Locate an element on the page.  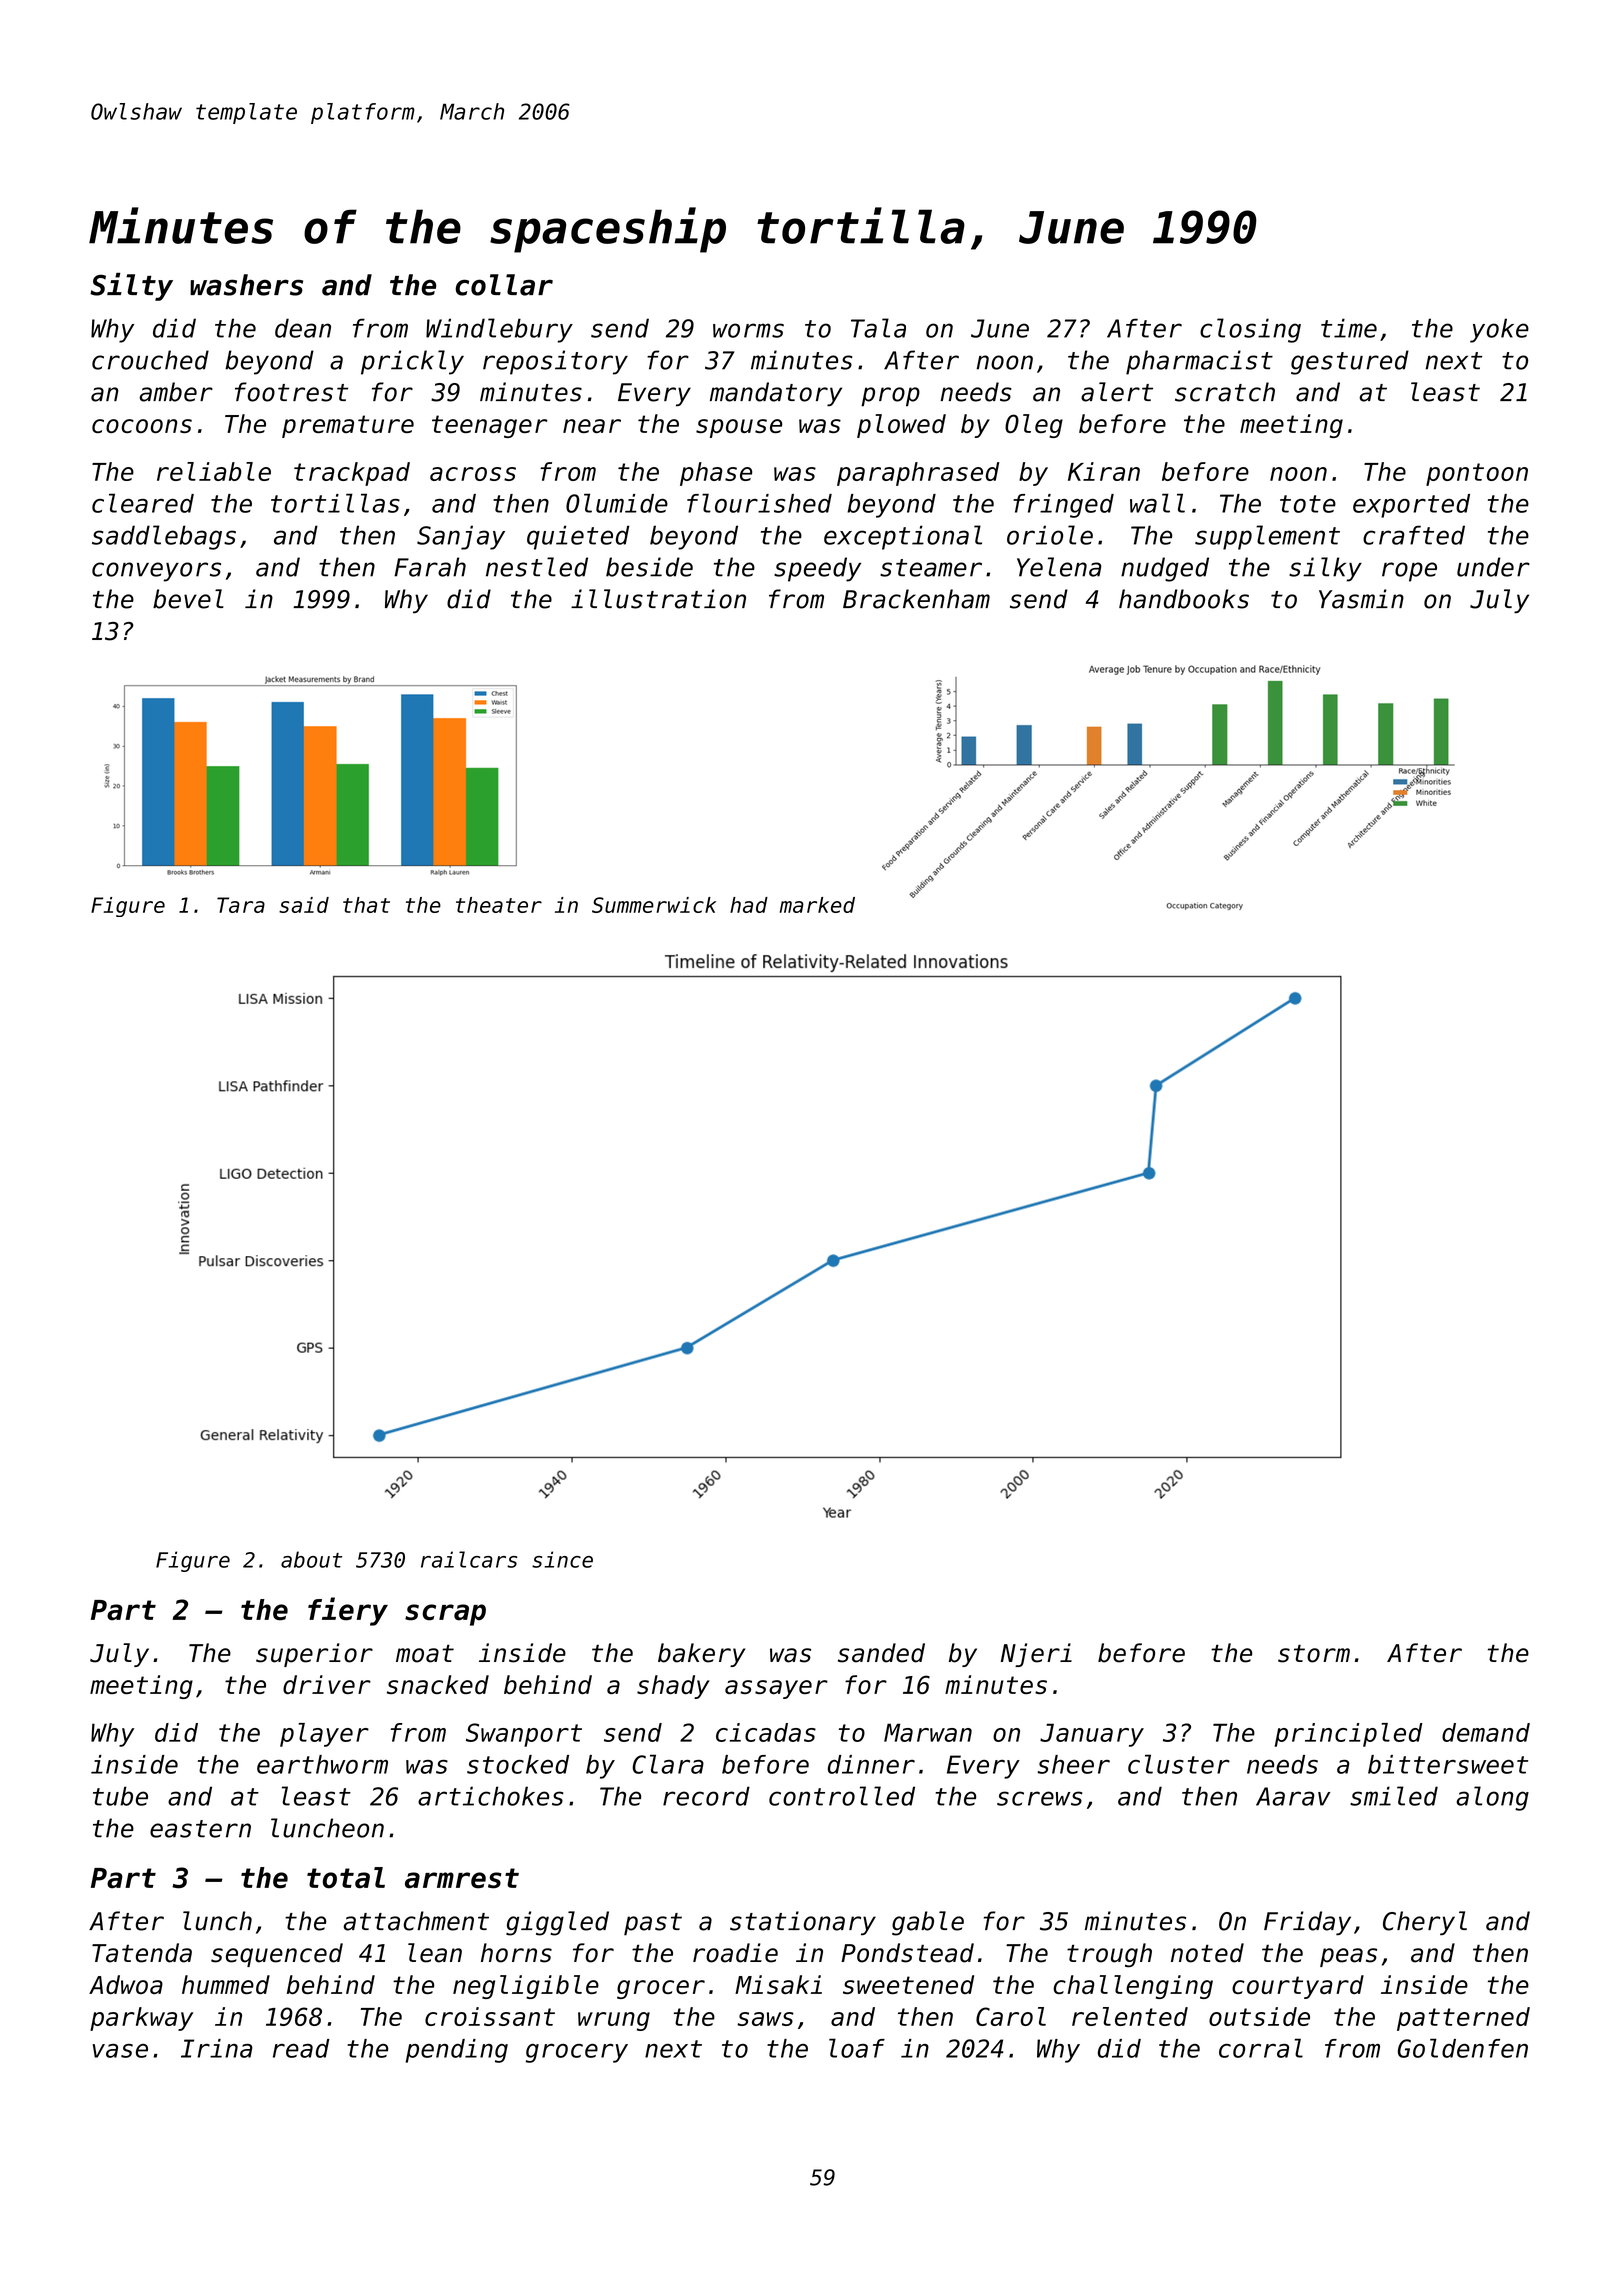
Summerwick is located at coordinates (654, 905).
